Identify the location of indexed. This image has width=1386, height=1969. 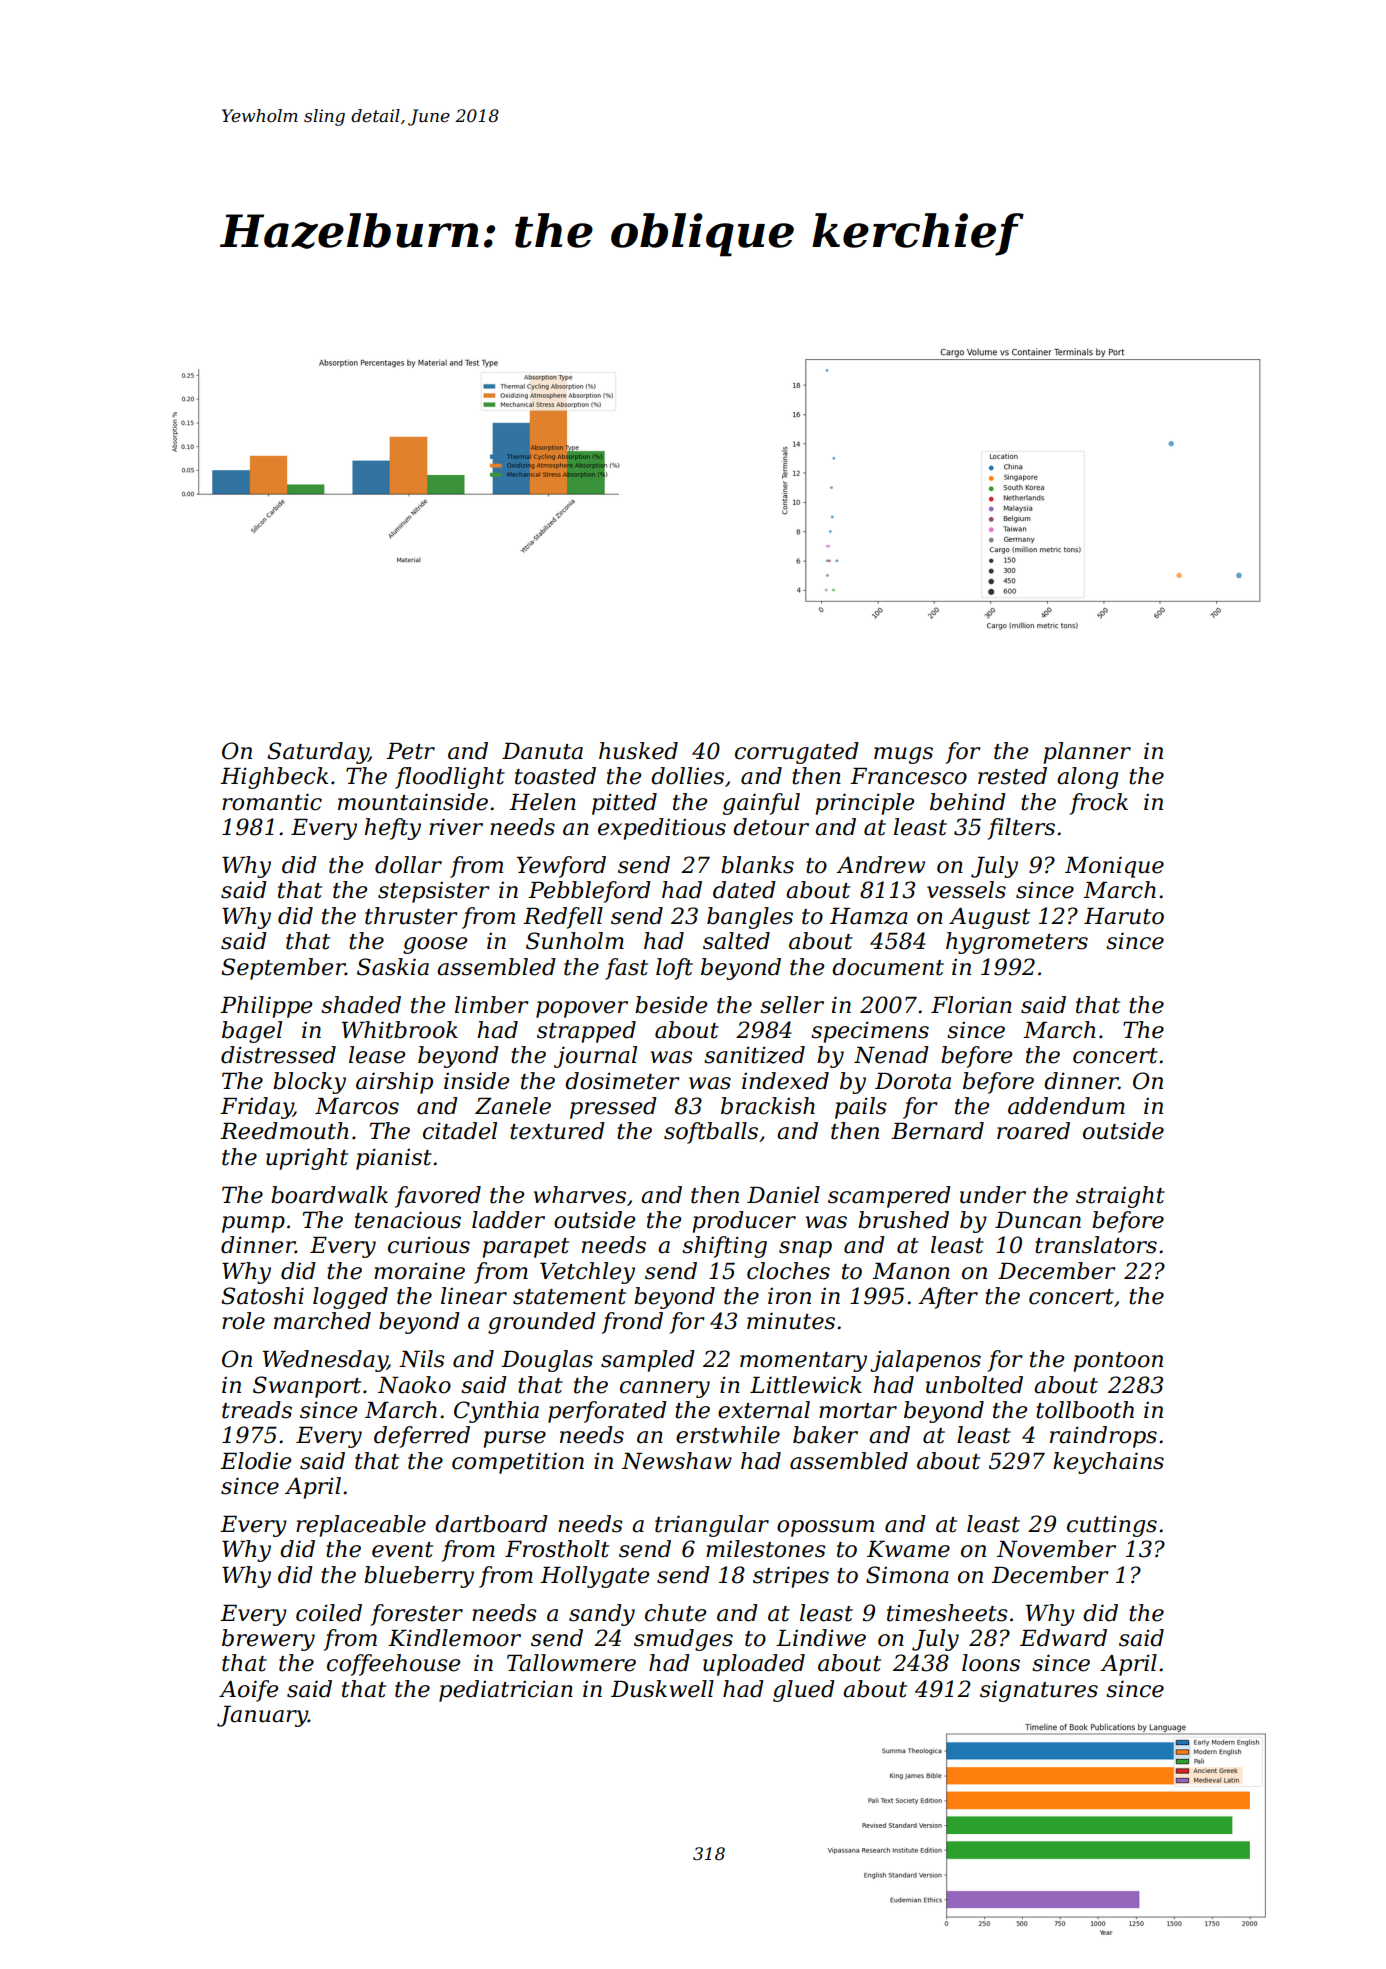
(785, 1081).
